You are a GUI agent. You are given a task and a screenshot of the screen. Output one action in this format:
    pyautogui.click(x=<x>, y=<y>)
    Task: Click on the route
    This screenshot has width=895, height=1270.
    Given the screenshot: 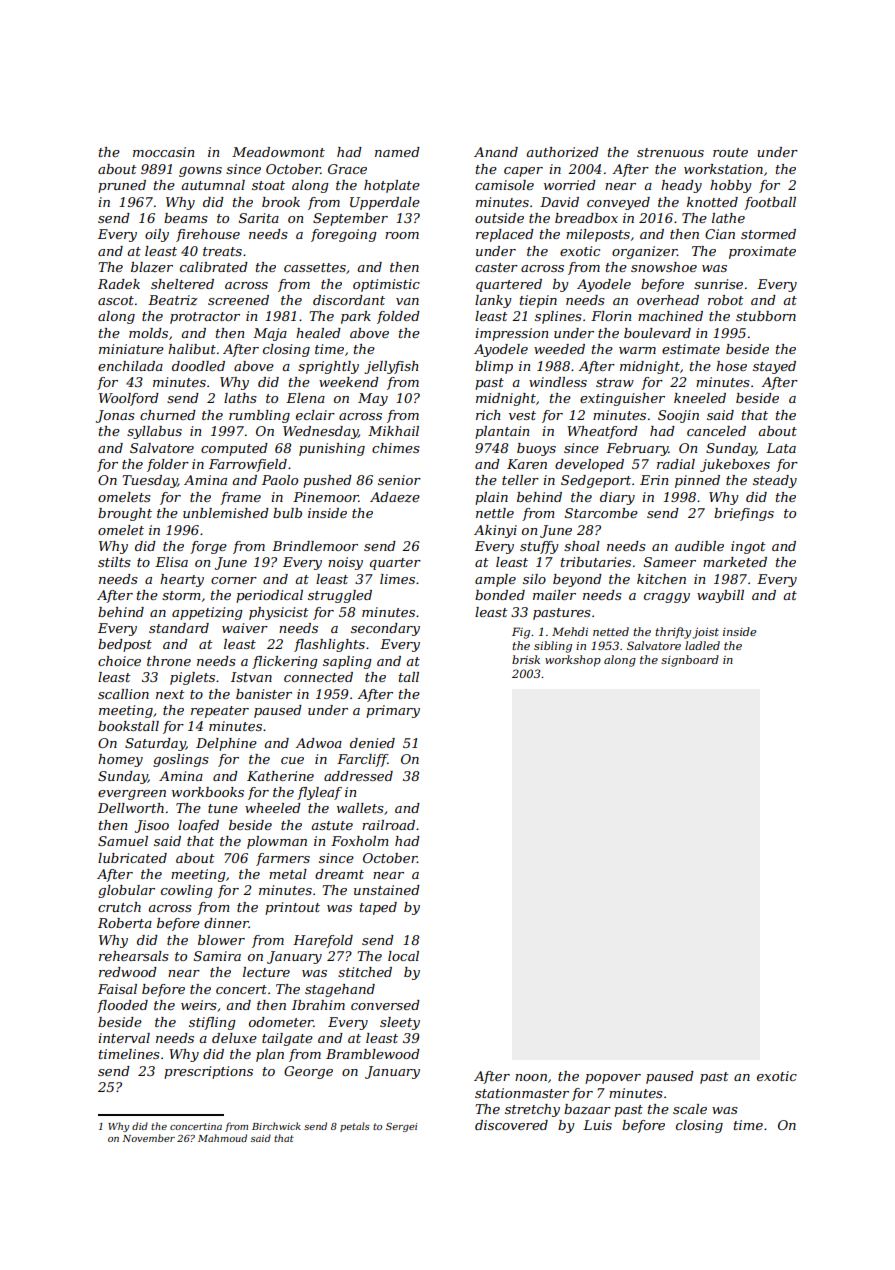 What is the action you would take?
    pyautogui.click(x=730, y=152)
